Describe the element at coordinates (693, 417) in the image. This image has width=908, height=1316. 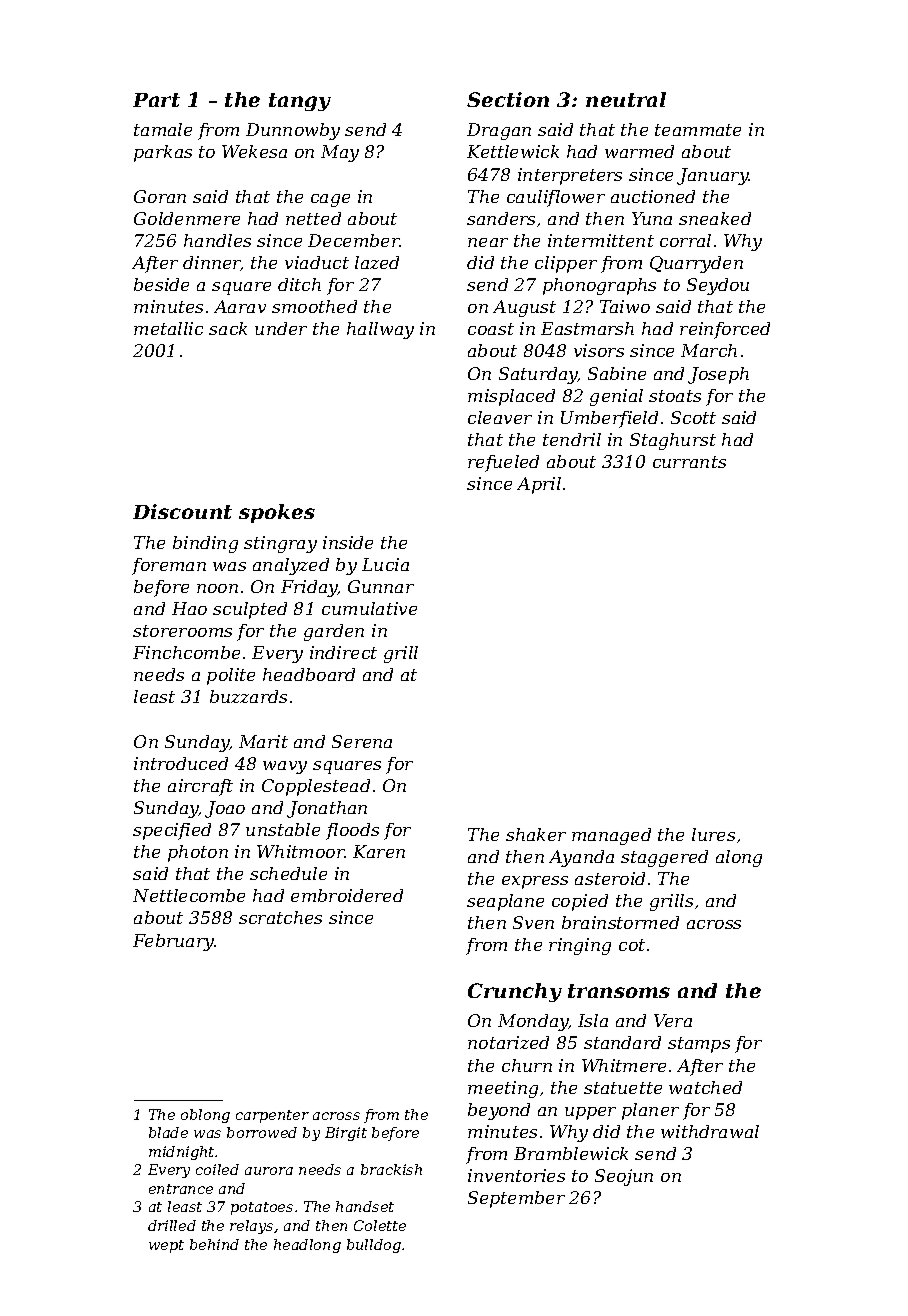
I see `Scott` at that location.
